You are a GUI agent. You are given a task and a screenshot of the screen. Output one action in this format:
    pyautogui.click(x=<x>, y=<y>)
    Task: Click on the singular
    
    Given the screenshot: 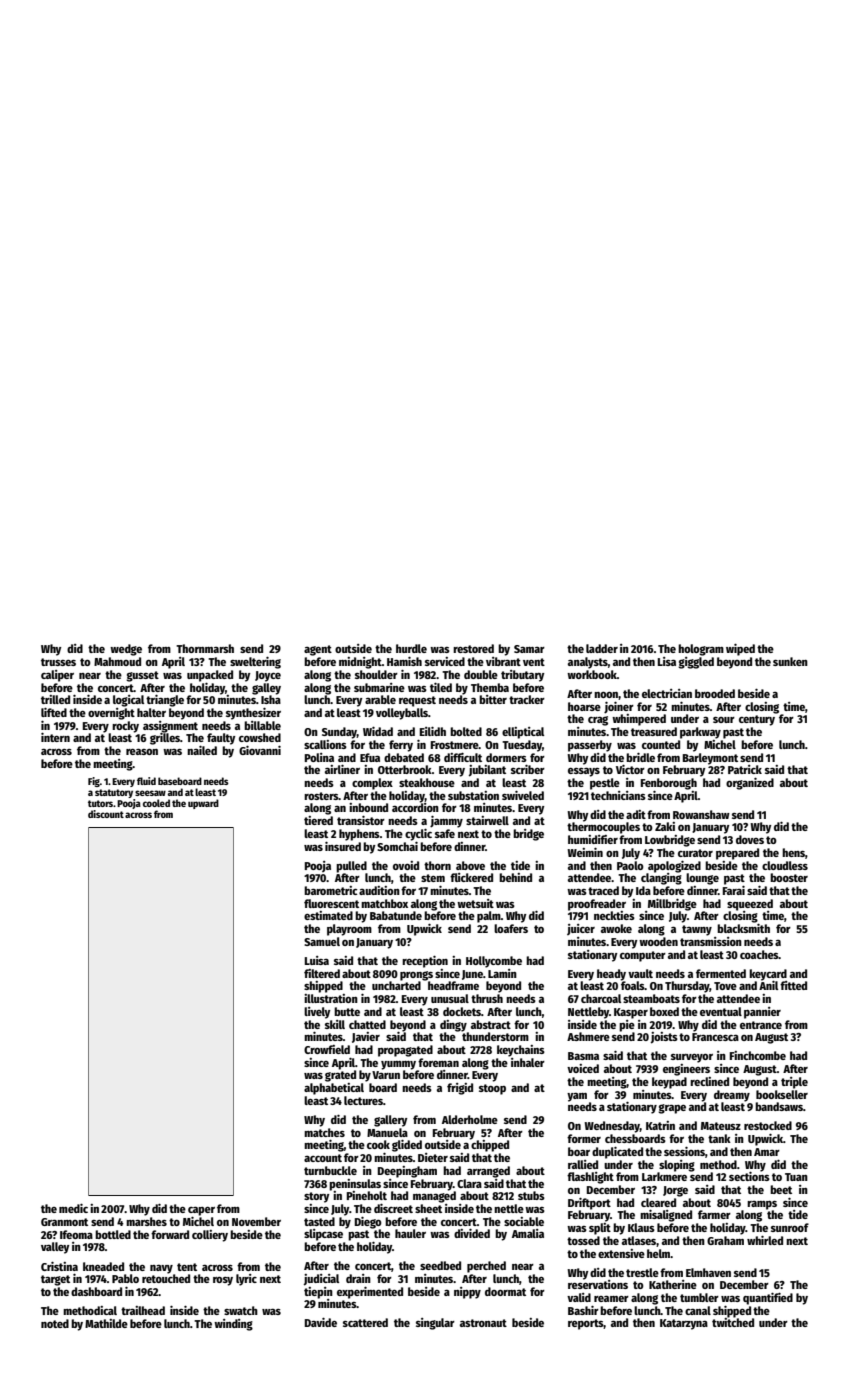 What is the action you would take?
    pyautogui.click(x=435, y=1324)
